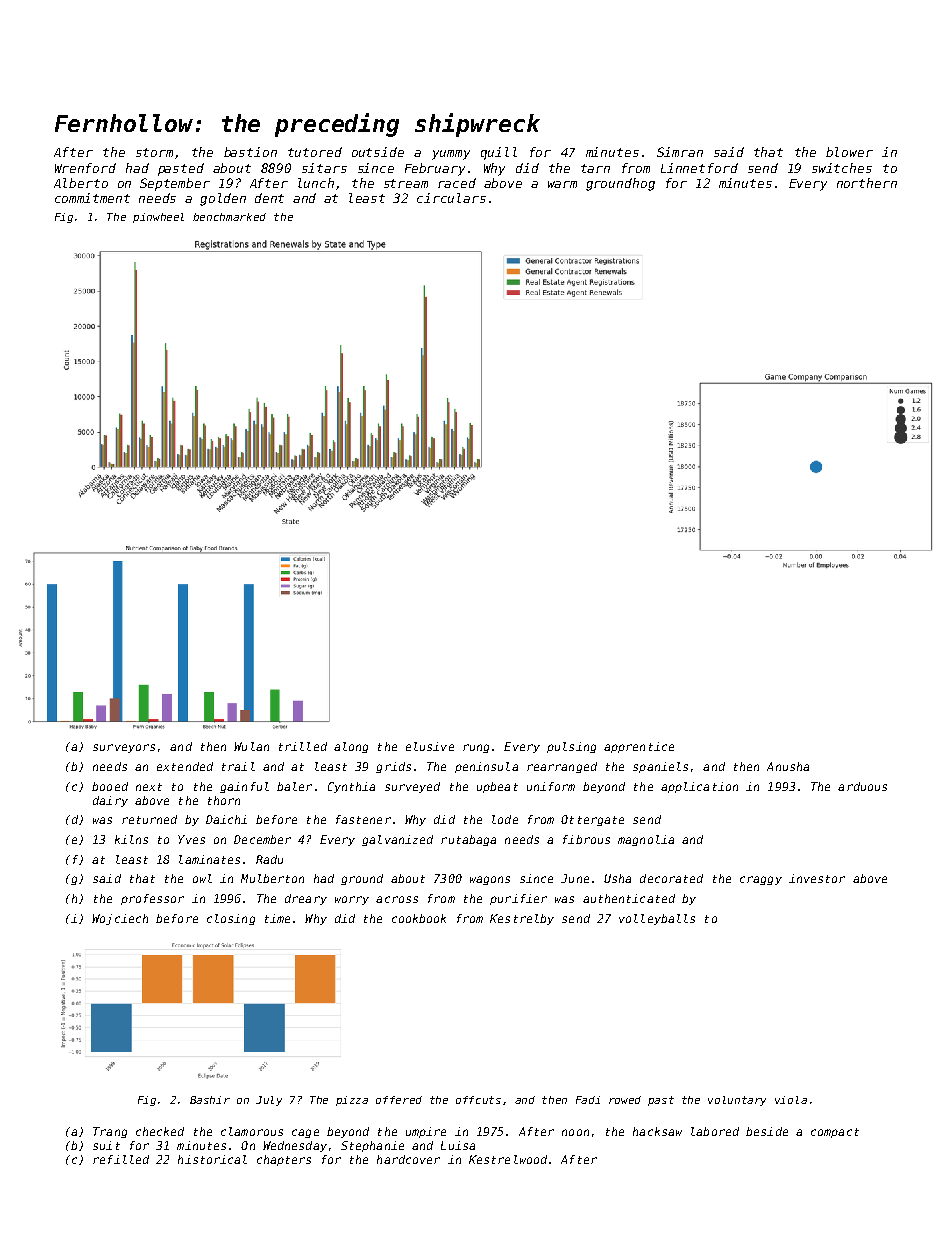 Image resolution: width=952 pixels, height=1233 pixels. I want to click on surveyed, so click(412, 787).
